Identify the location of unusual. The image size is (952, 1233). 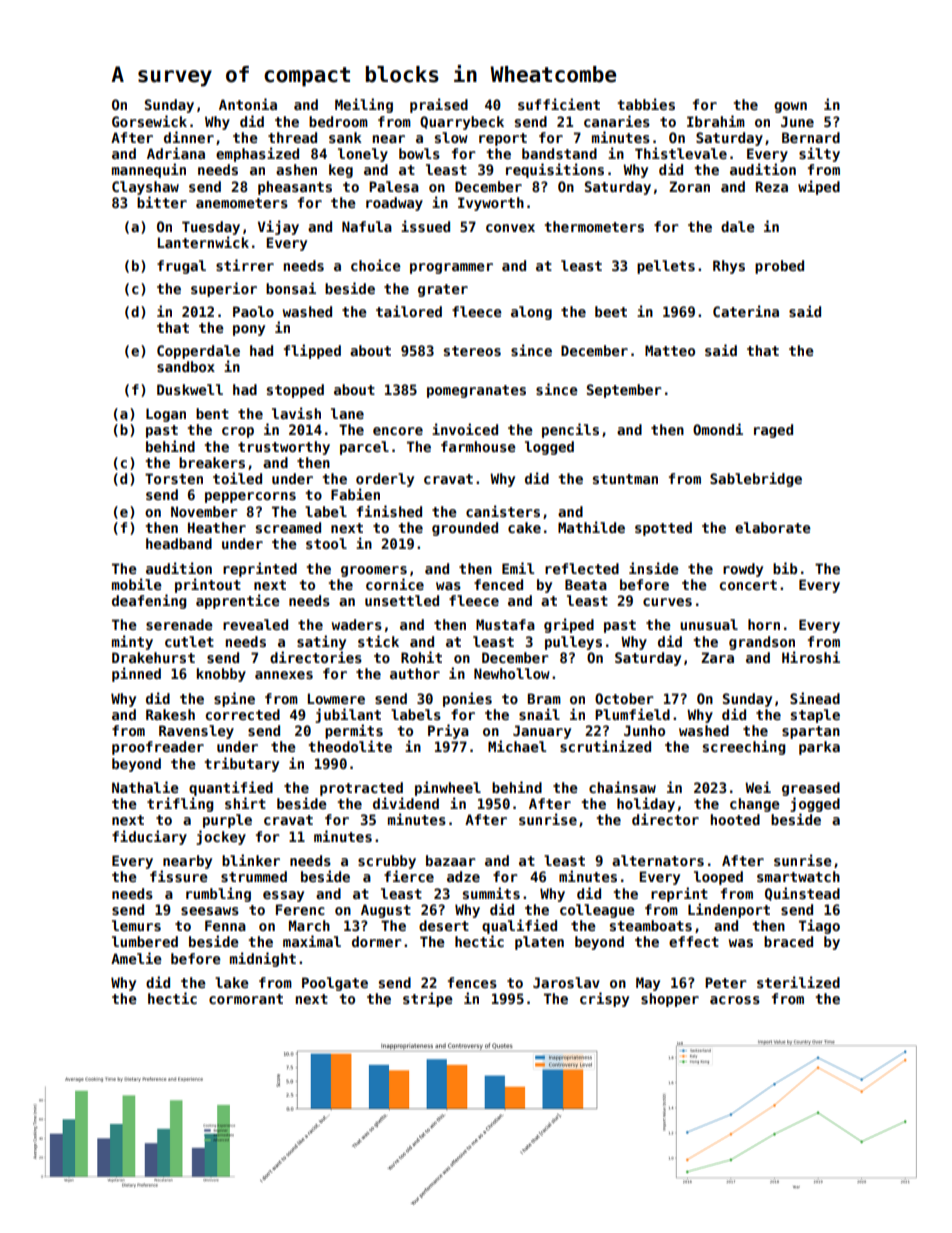
(709, 624).
